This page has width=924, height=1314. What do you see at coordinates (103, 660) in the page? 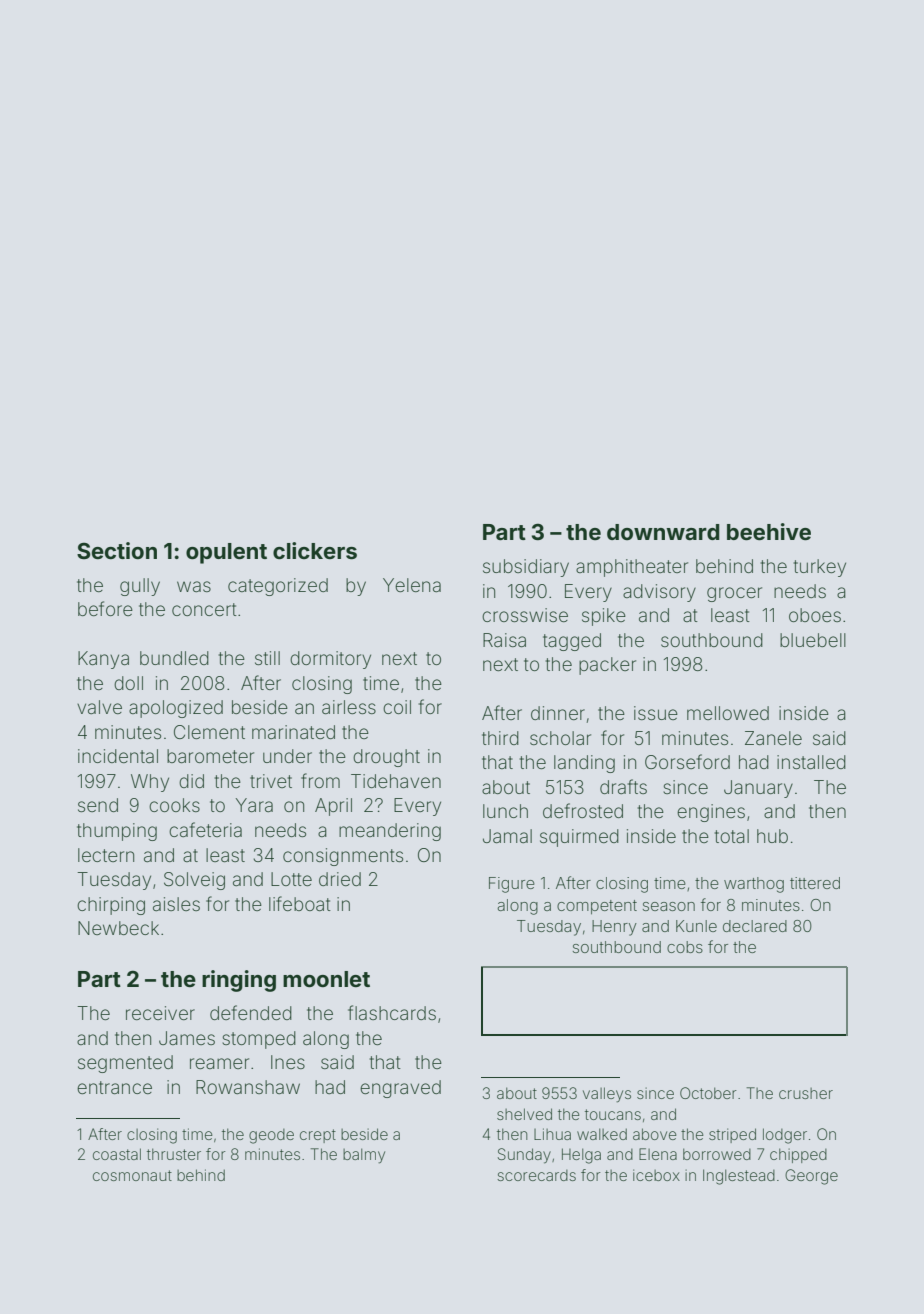
I see `Kanya` at bounding box center [103, 660].
